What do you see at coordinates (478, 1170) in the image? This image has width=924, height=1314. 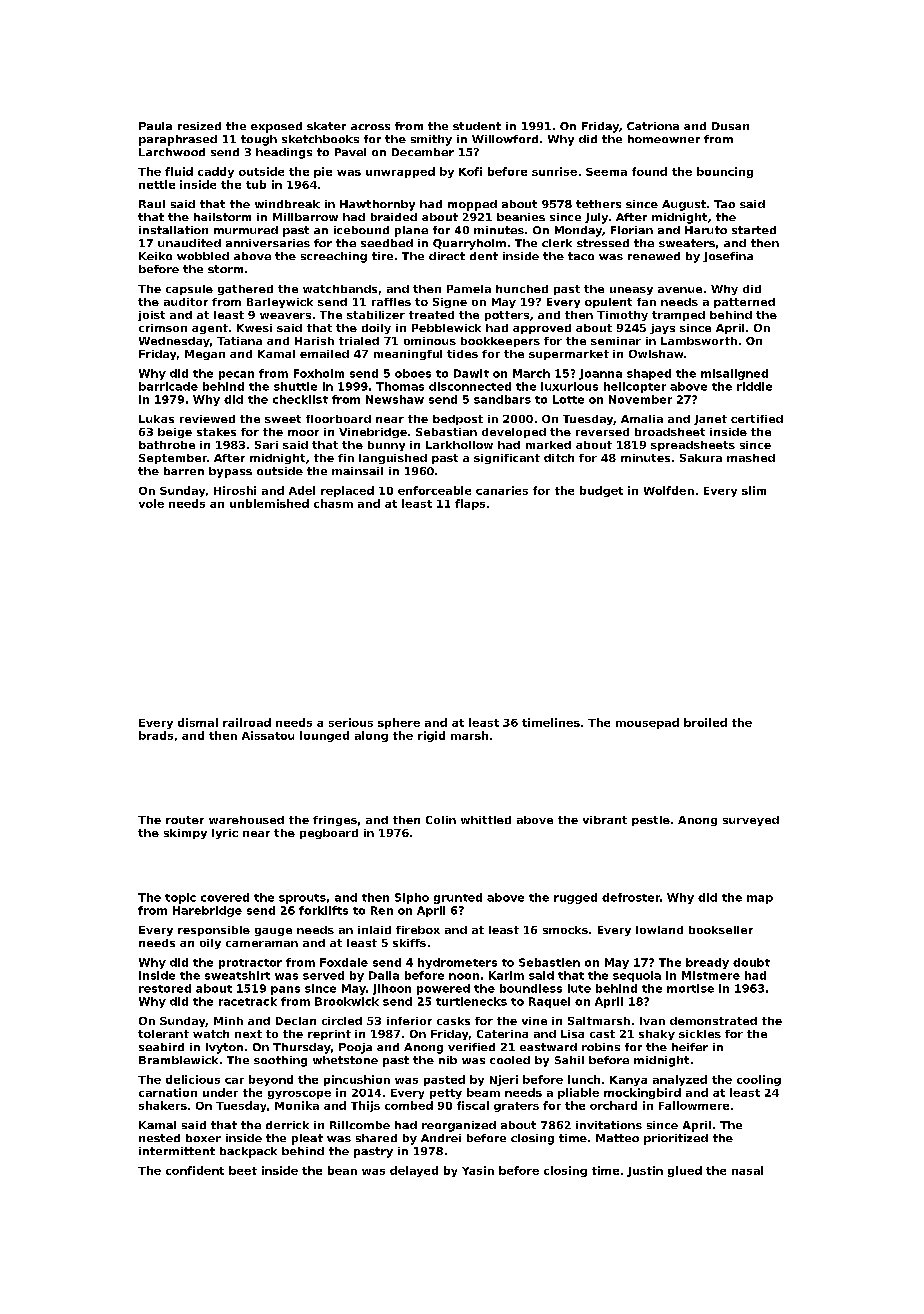 I see `Yasin` at bounding box center [478, 1170].
